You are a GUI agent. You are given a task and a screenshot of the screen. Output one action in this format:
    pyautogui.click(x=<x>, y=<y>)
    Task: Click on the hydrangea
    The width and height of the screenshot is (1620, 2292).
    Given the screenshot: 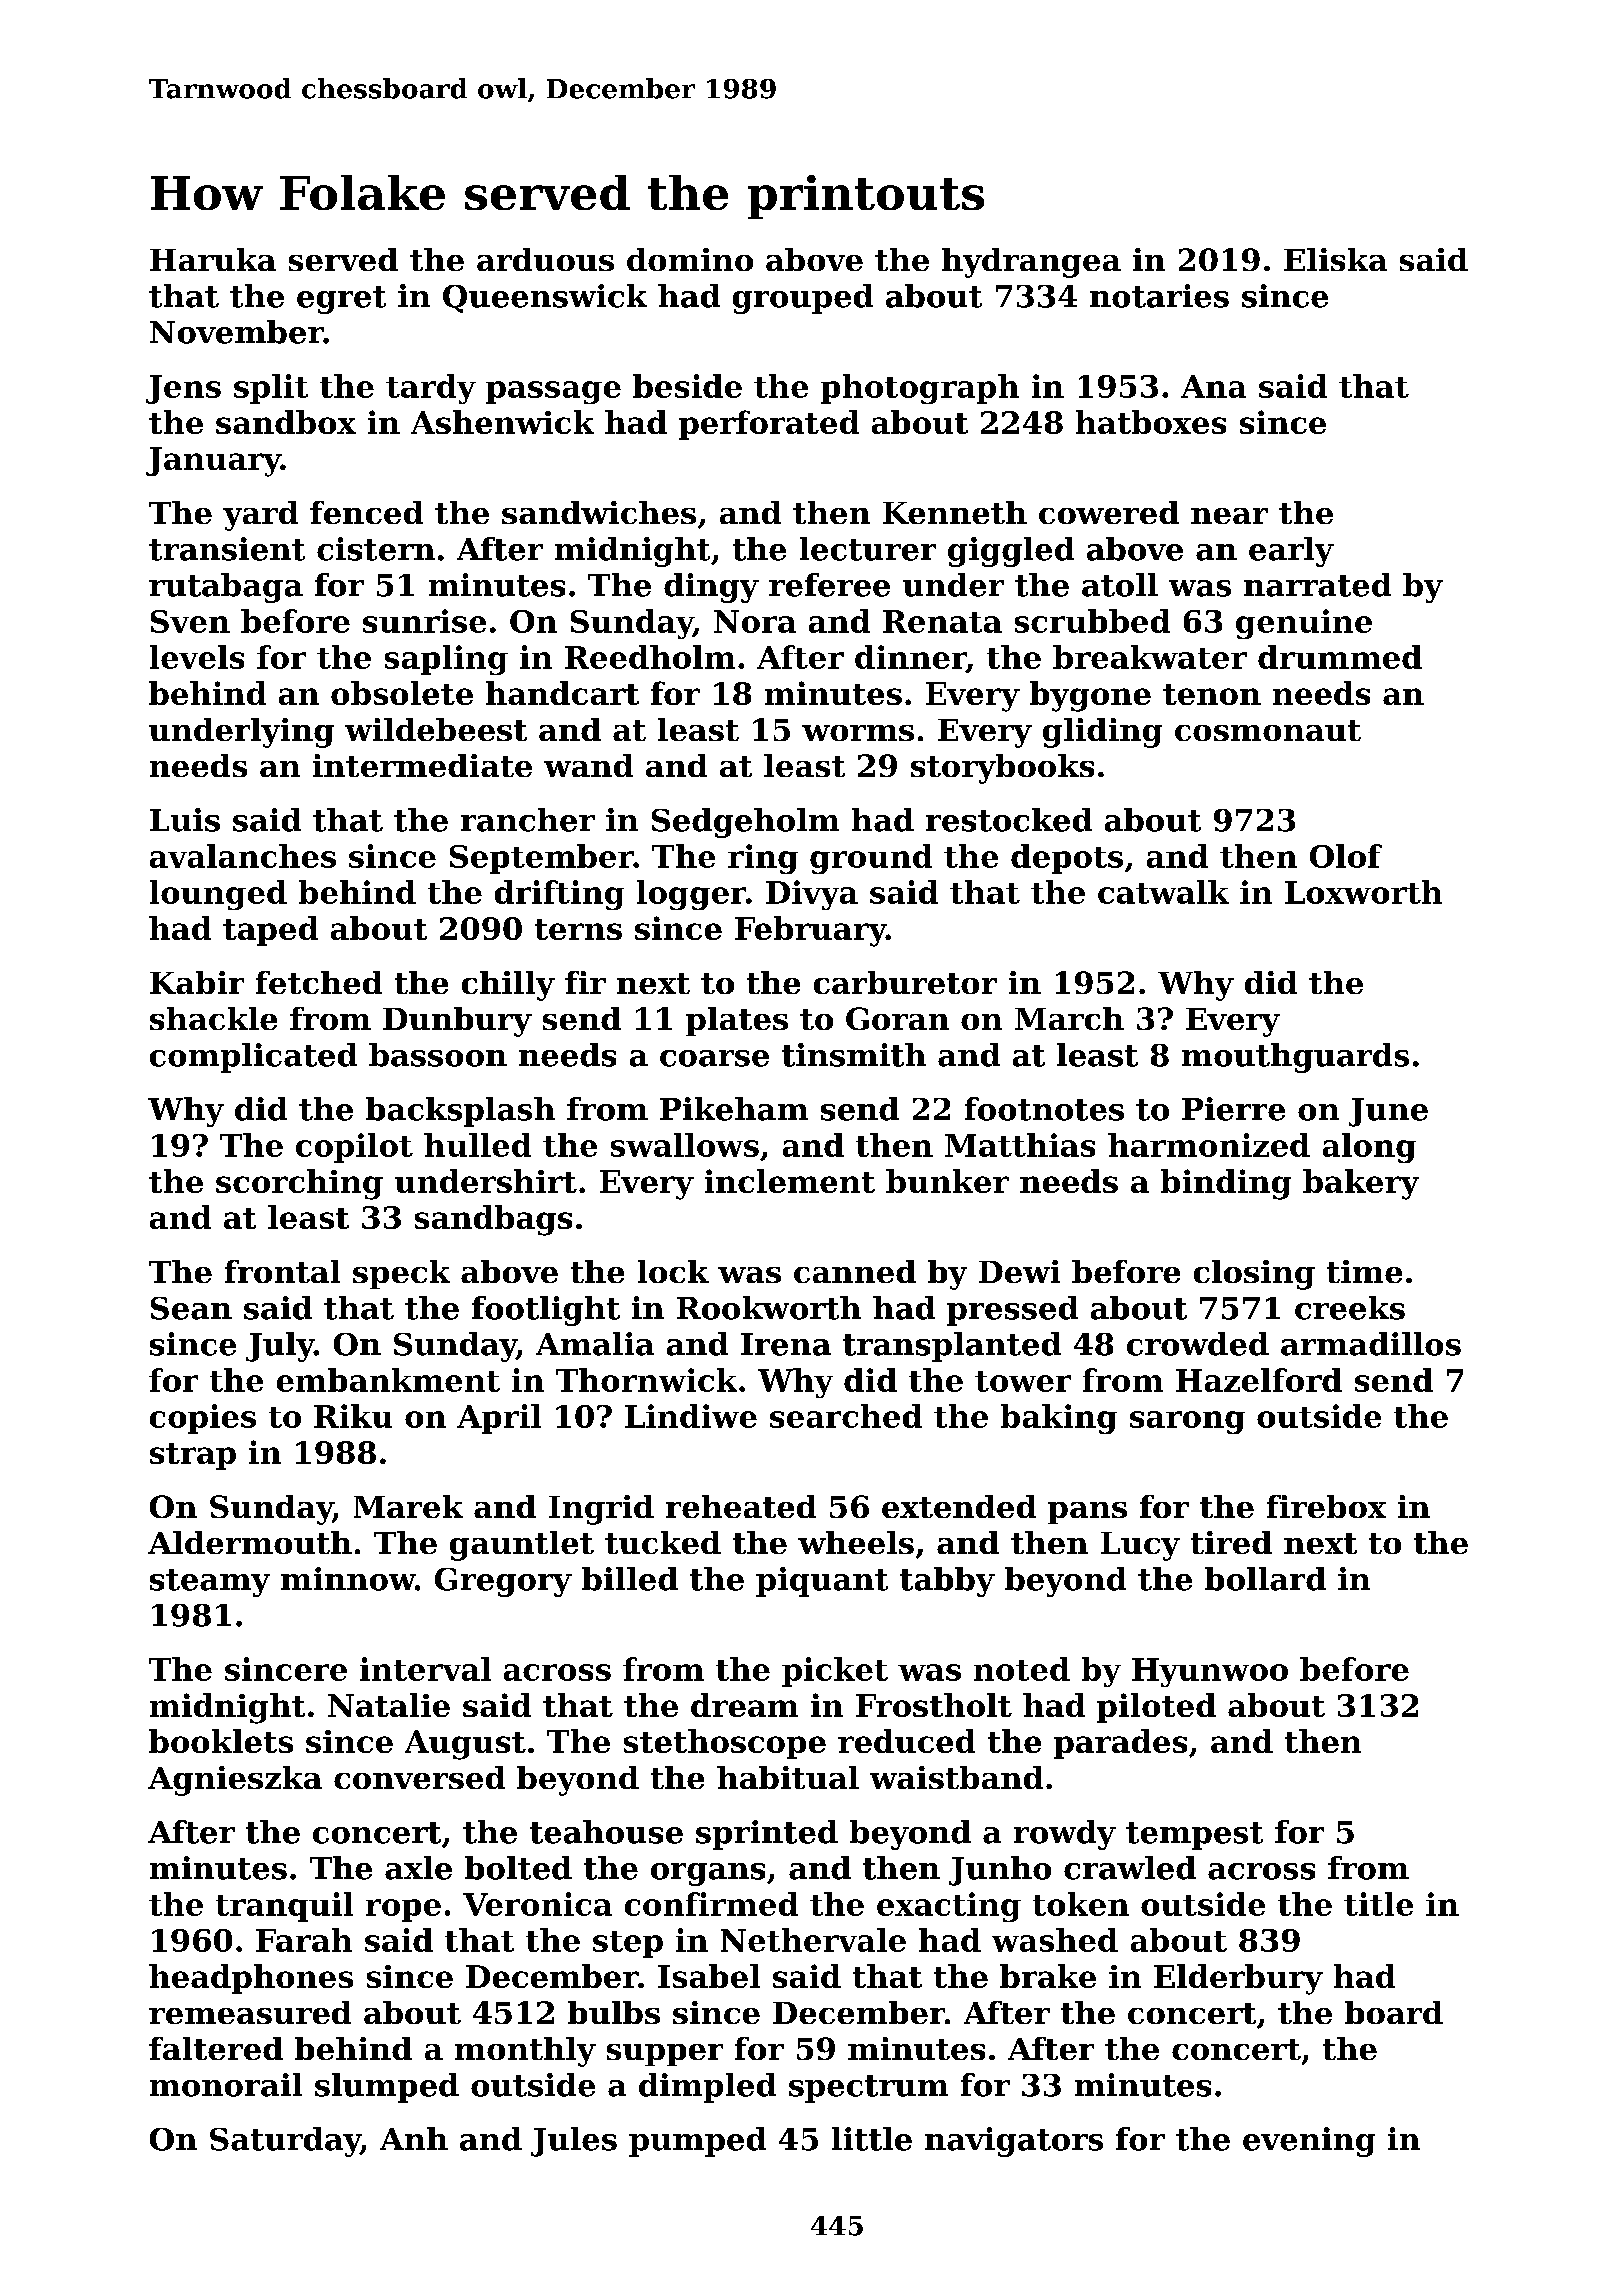 What is the action you would take?
    pyautogui.click(x=1031, y=263)
